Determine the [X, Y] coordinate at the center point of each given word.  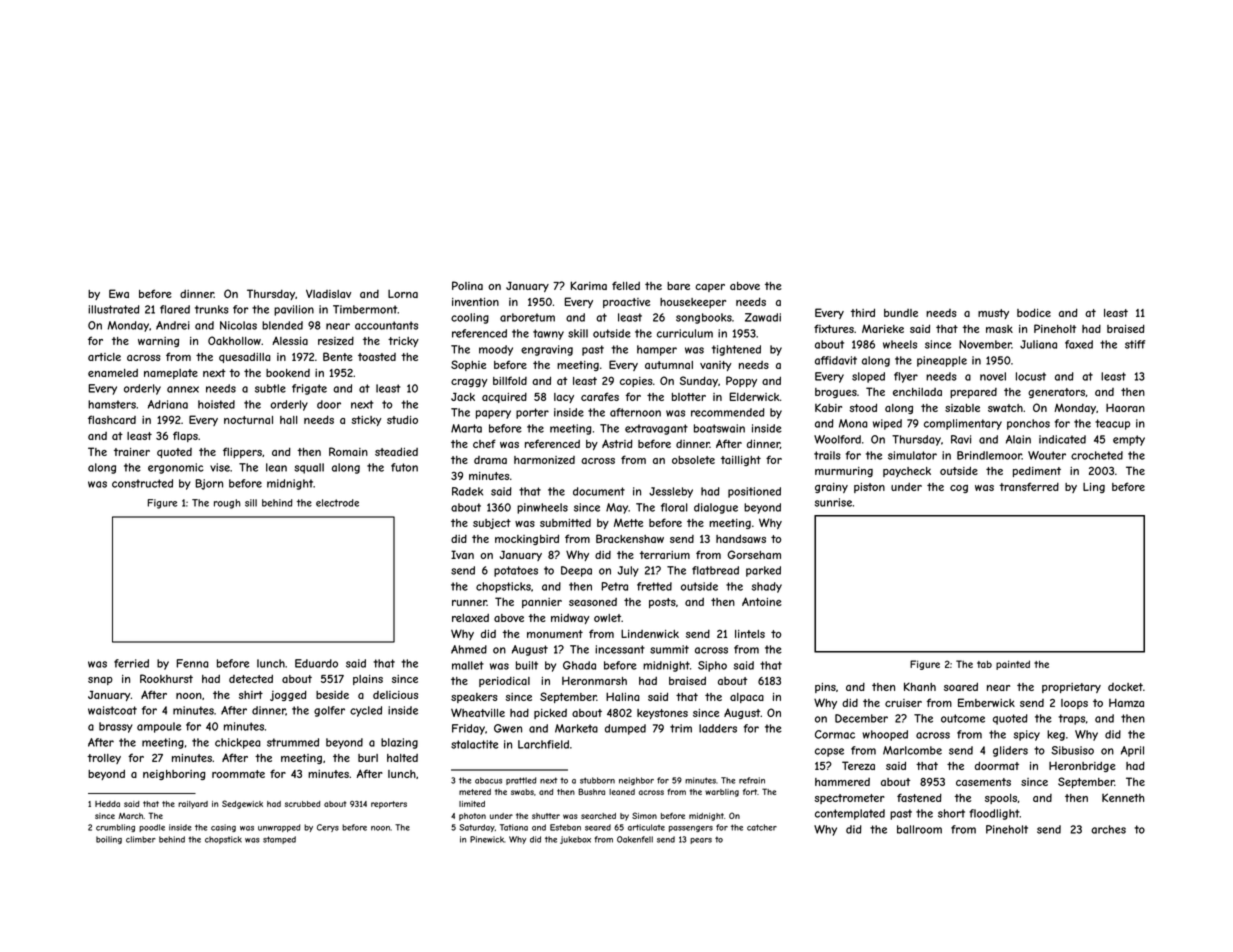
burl [368, 758]
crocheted [1097, 455]
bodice [1034, 312]
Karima [589, 285]
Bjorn [209, 484]
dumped [625, 729]
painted [1013, 665]
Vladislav [328, 293]
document [599, 491]
